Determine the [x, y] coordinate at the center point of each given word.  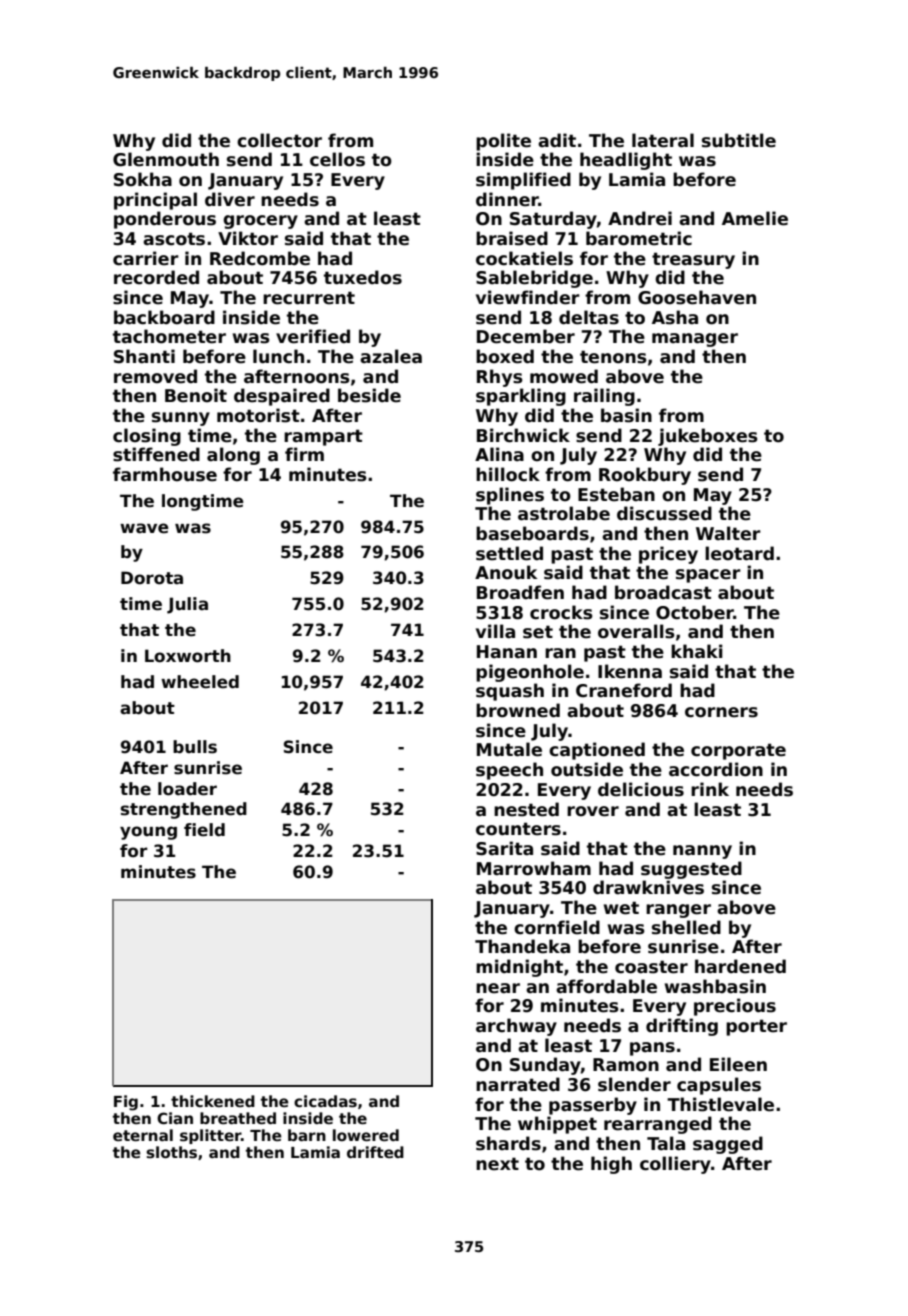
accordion [716, 769]
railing [604, 397]
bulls [195, 747]
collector [279, 140]
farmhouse [165, 474]
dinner [507, 199]
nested [526, 809]
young [148, 833]
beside [369, 395]
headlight [626, 161]
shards [508, 1143]
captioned [597, 751]
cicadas [325, 1101]
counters [518, 829]
